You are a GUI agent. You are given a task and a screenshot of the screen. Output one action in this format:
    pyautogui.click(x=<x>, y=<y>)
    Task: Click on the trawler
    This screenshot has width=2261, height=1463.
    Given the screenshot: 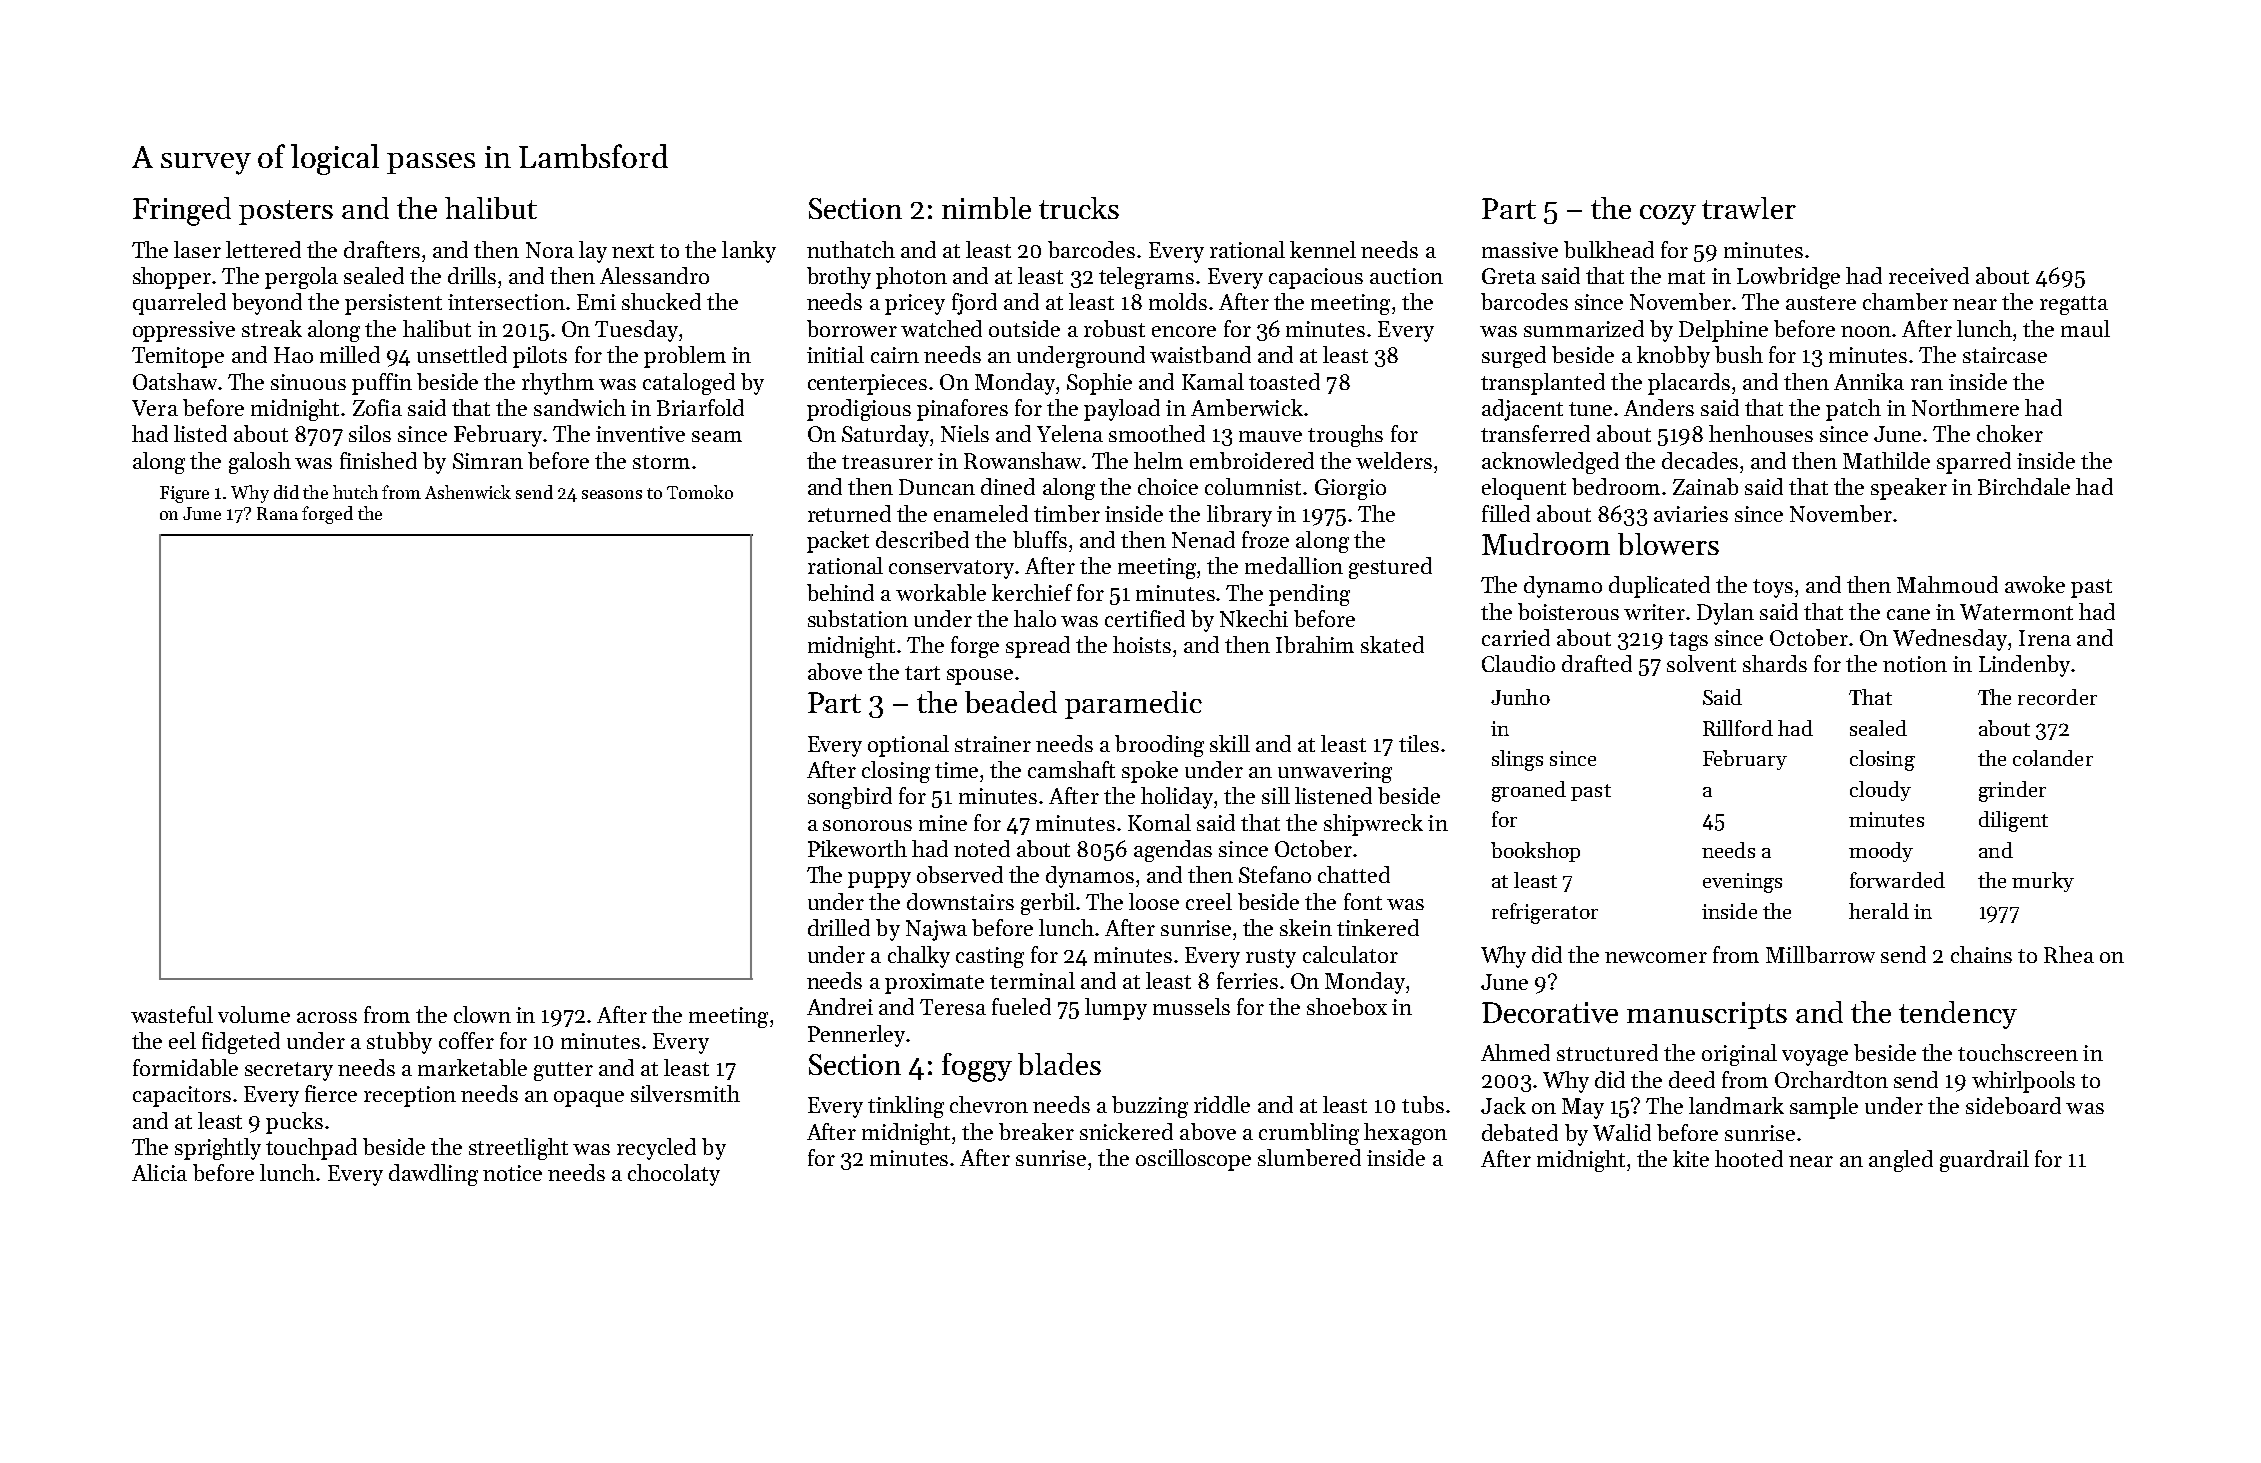 What is the action you would take?
    pyautogui.click(x=1749, y=208)
